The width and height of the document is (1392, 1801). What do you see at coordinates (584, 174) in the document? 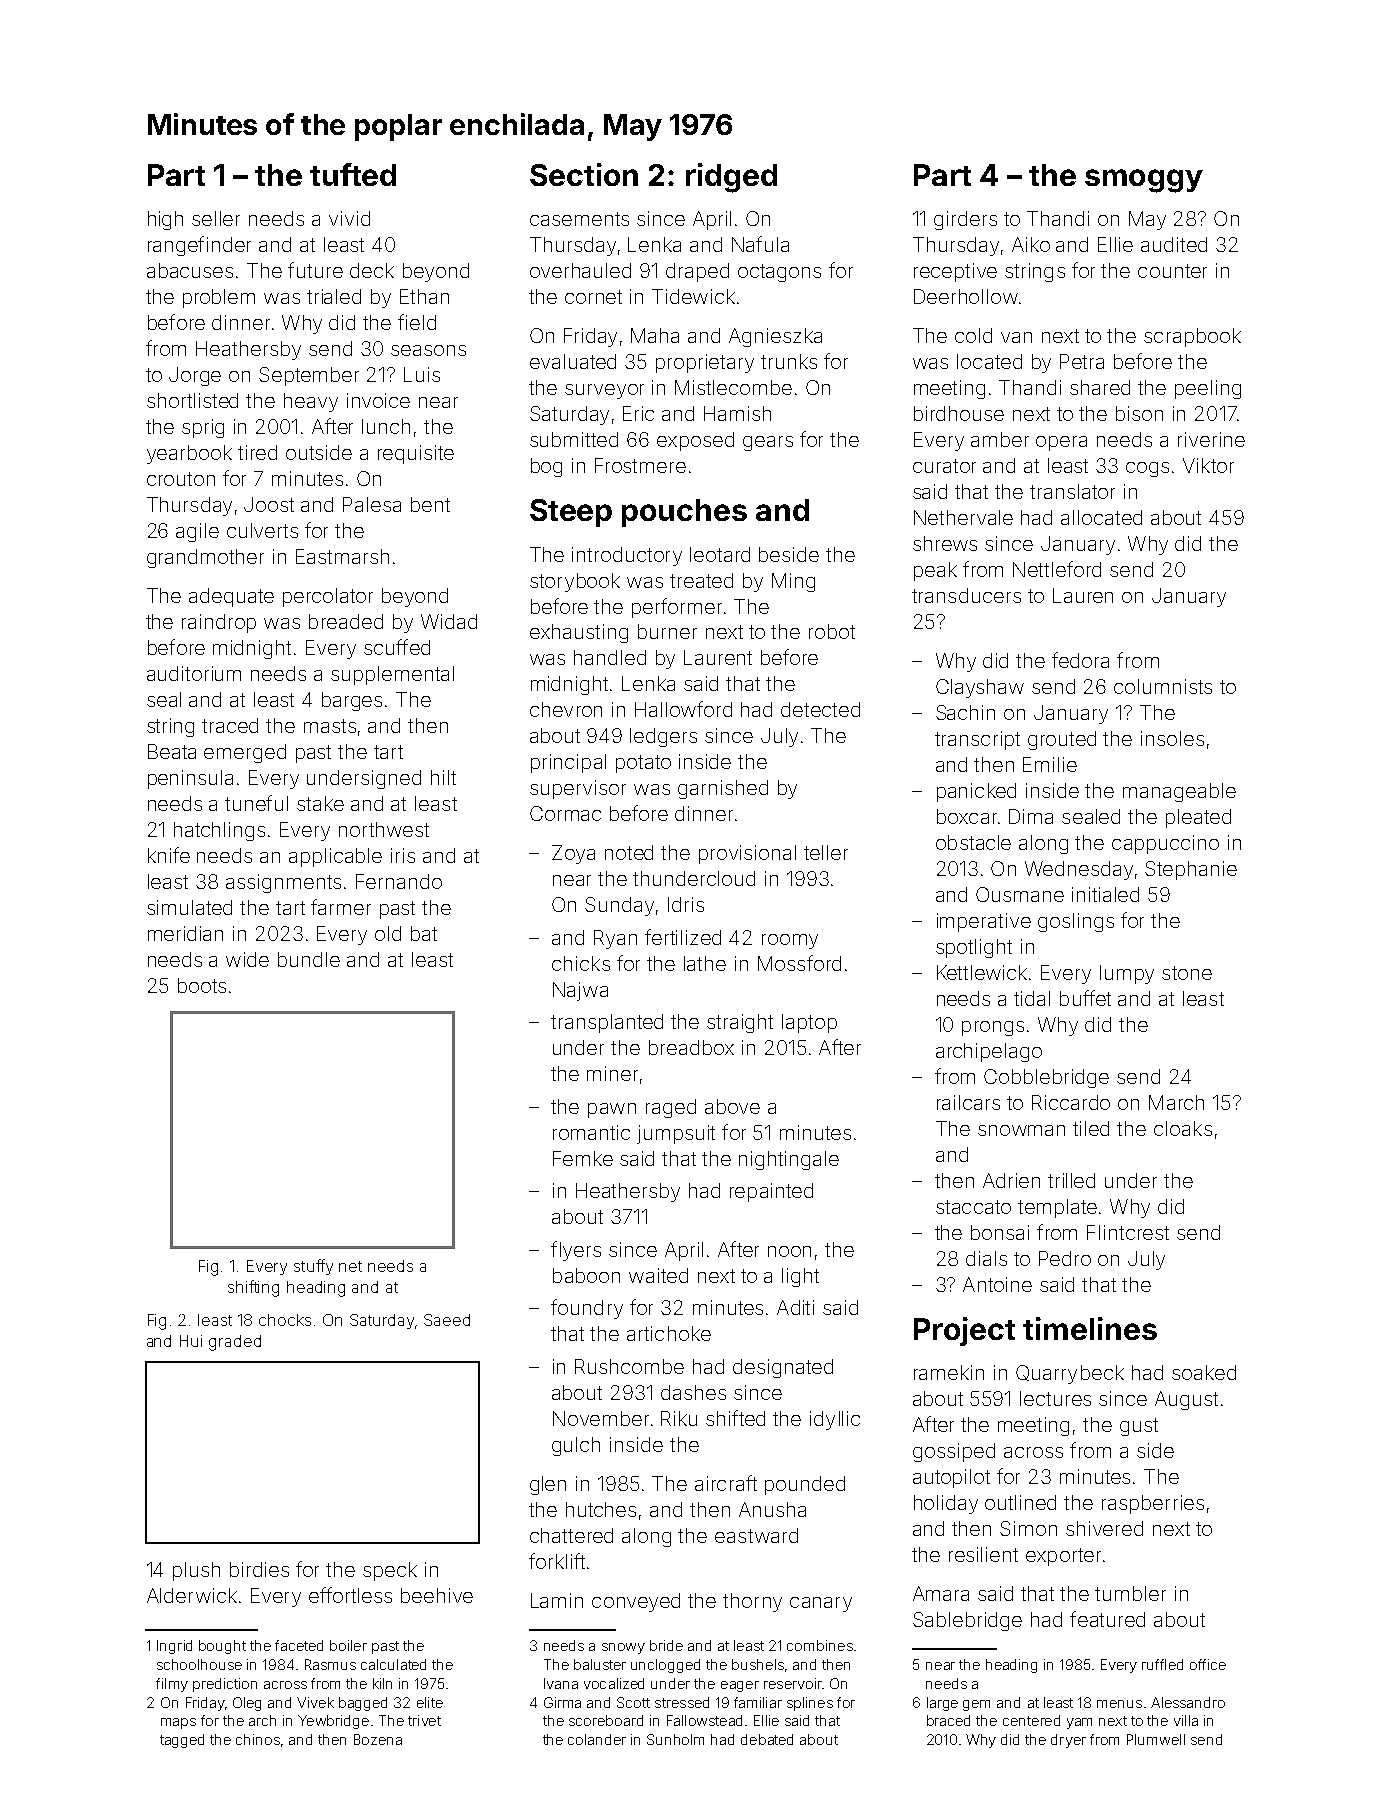
I see `Section` at bounding box center [584, 174].
